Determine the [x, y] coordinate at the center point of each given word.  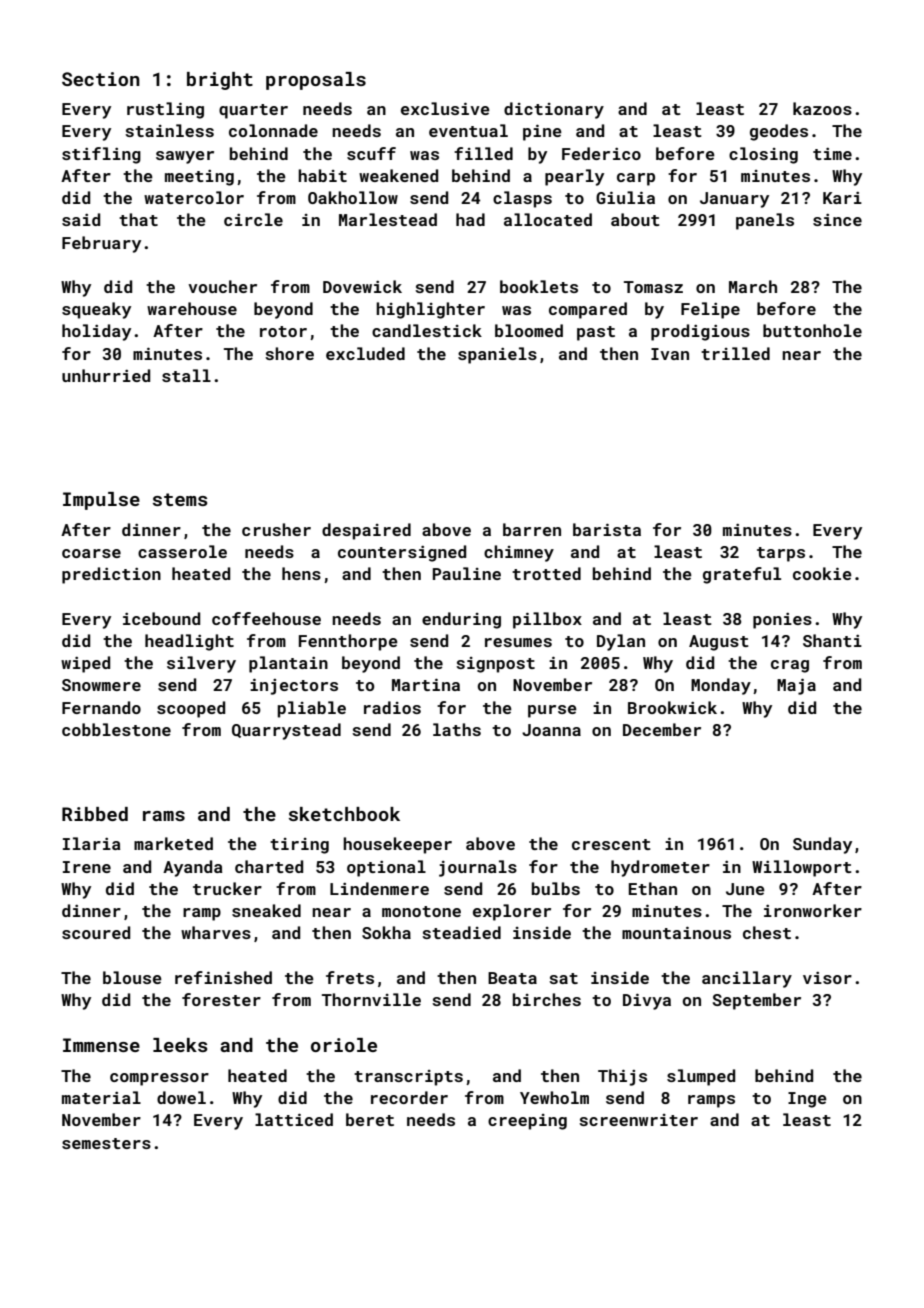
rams [164, 816]
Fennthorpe [348, 642]
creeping [527, 1122]
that [138, 219]
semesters [106, 1143]
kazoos [822, 108]
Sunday [822, 845]
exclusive [445, 108]
